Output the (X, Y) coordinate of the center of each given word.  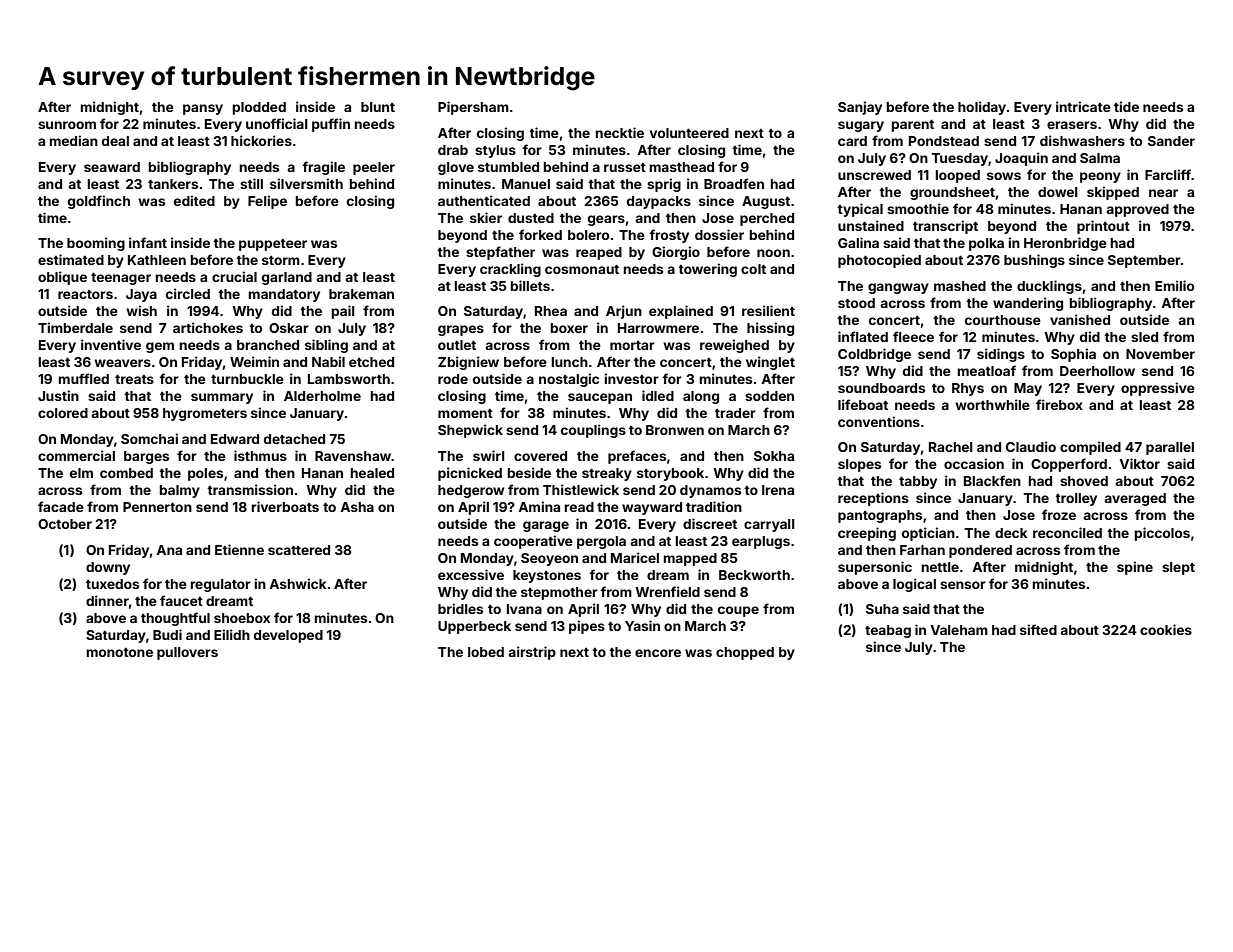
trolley (1076, 499)
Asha (357, 507)
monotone (120, 652)
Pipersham (473, 108)
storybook (670, 474)
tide (1126, 106)
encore (658, 653)
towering (707, 270)
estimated (71, 259)
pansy (203, 109)
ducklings (1049, 287)
